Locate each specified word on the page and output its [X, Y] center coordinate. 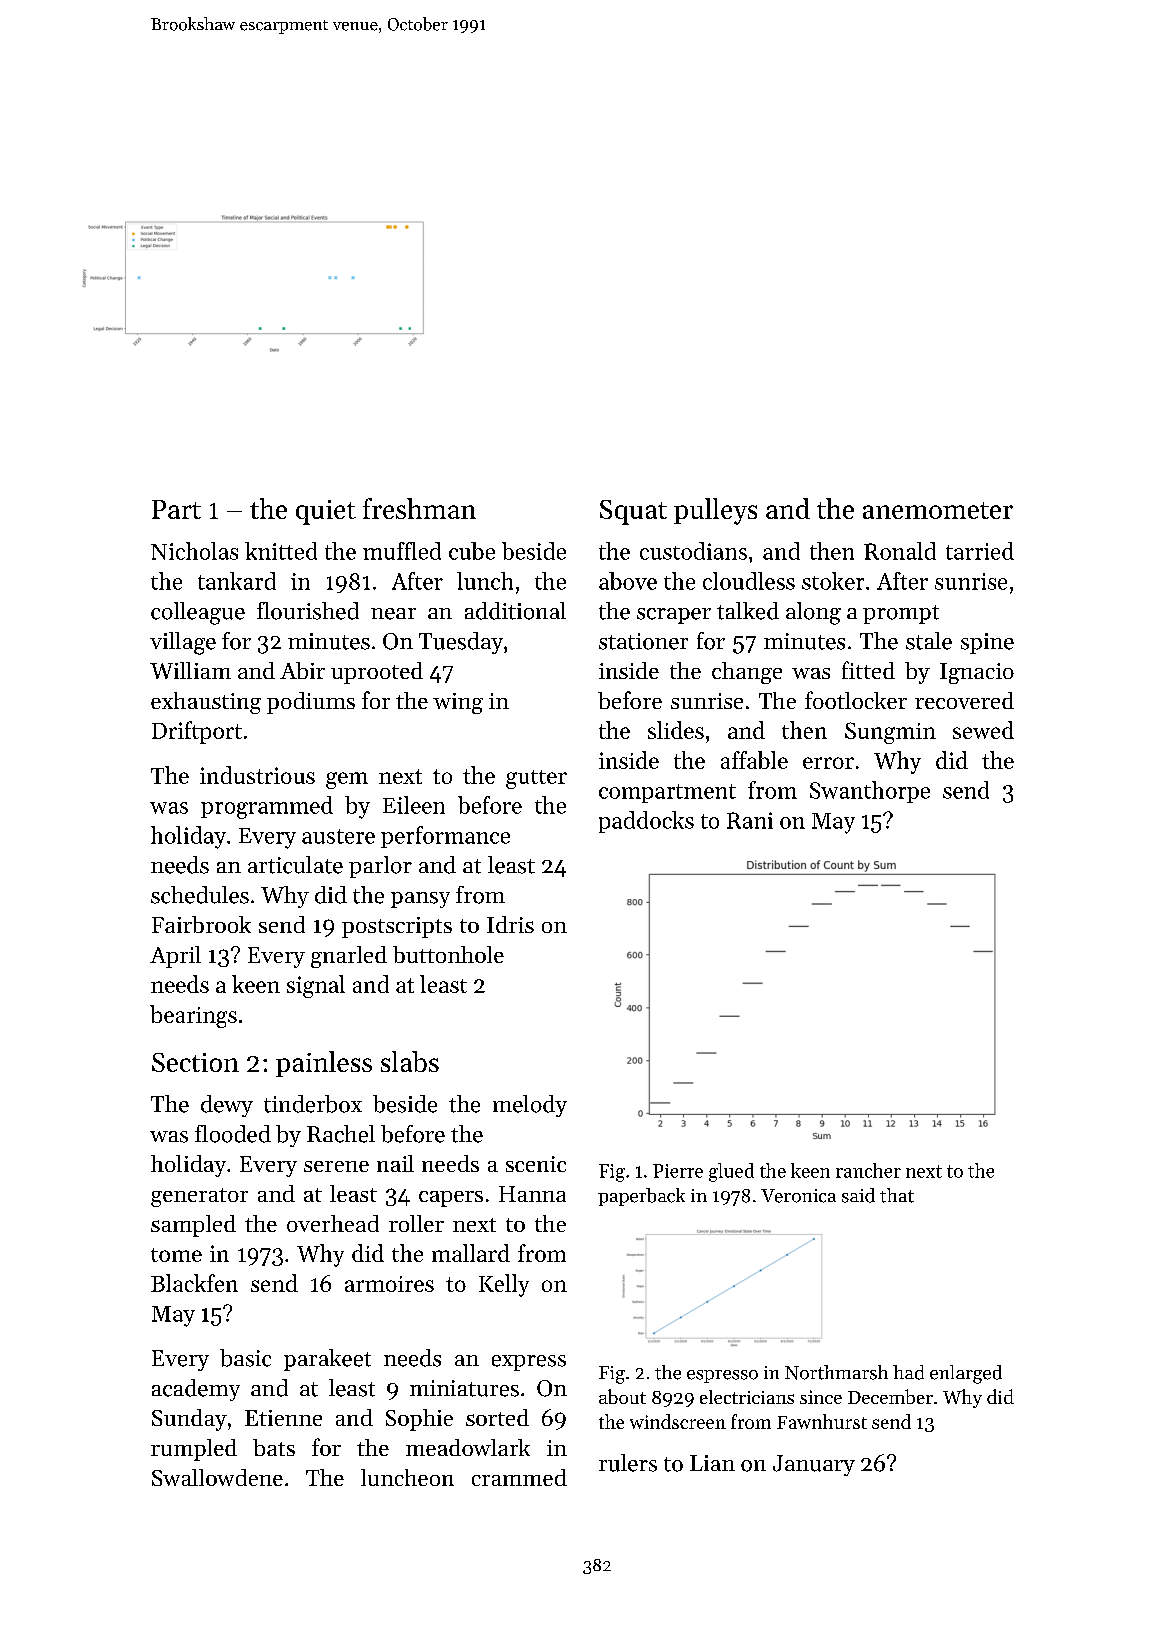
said [858, 1195]
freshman [419, 508]
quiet [326, 512]
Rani [750, 820]
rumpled [194, 1450]
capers [451, 1199]
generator [199, 1197]
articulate [295, 865]
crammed [519, 1477]
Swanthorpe [870, 792]
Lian [712, 1463]
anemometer [938, 510]
